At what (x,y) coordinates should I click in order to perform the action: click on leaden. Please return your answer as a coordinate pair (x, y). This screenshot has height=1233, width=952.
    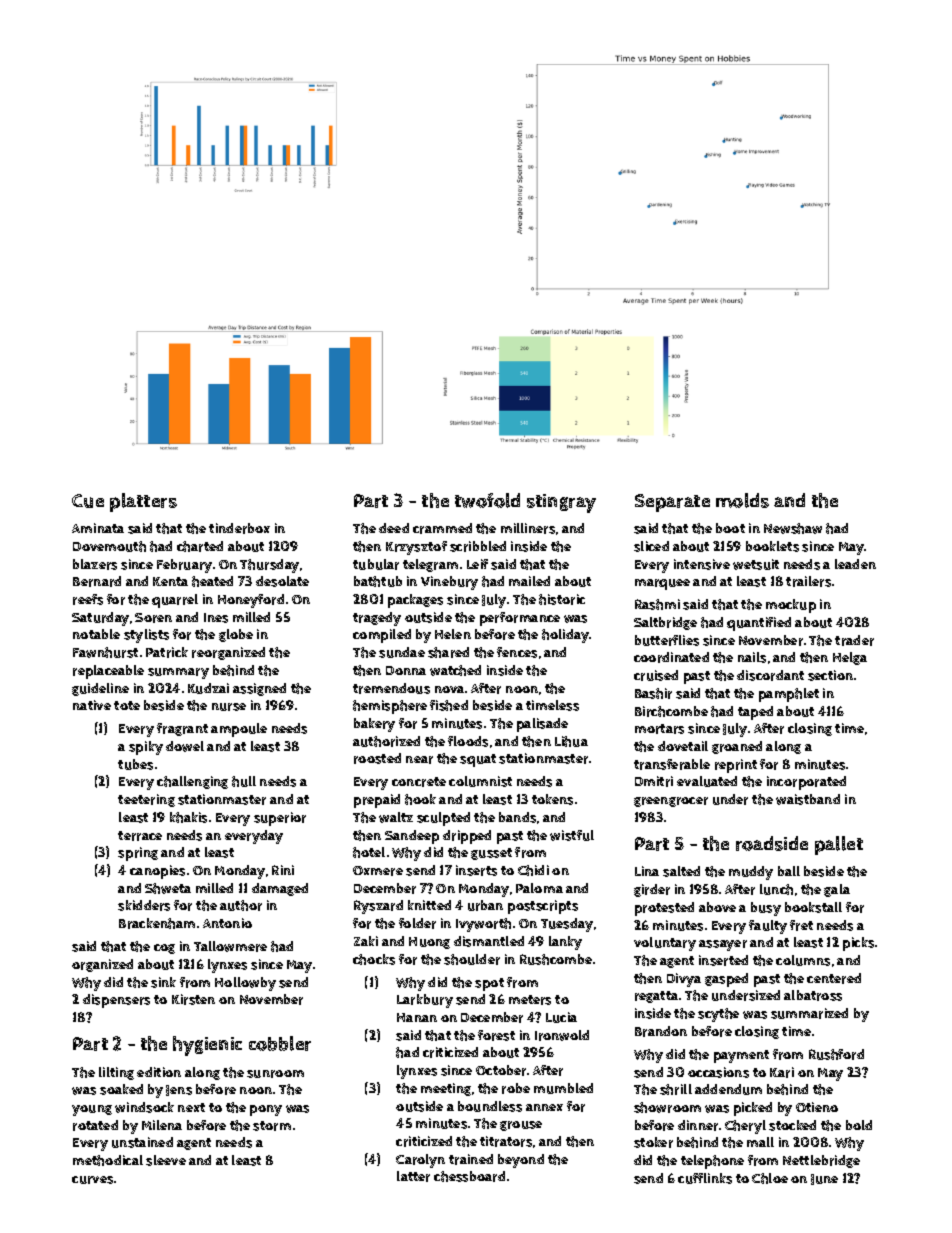
    Looking at the image, I should click on (855, 564).
